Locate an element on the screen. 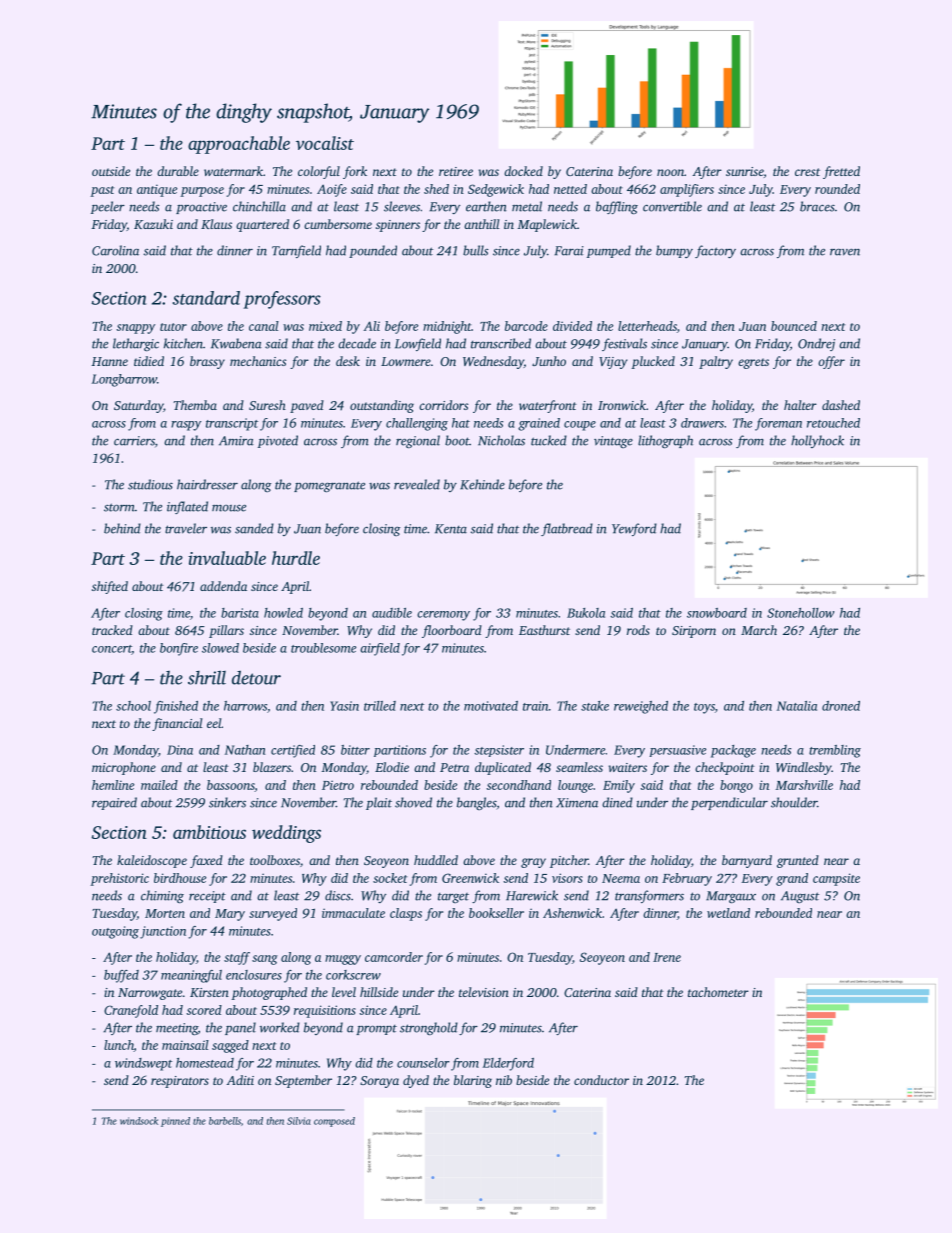  Stonehollow is located at coordinates (800, 613).
